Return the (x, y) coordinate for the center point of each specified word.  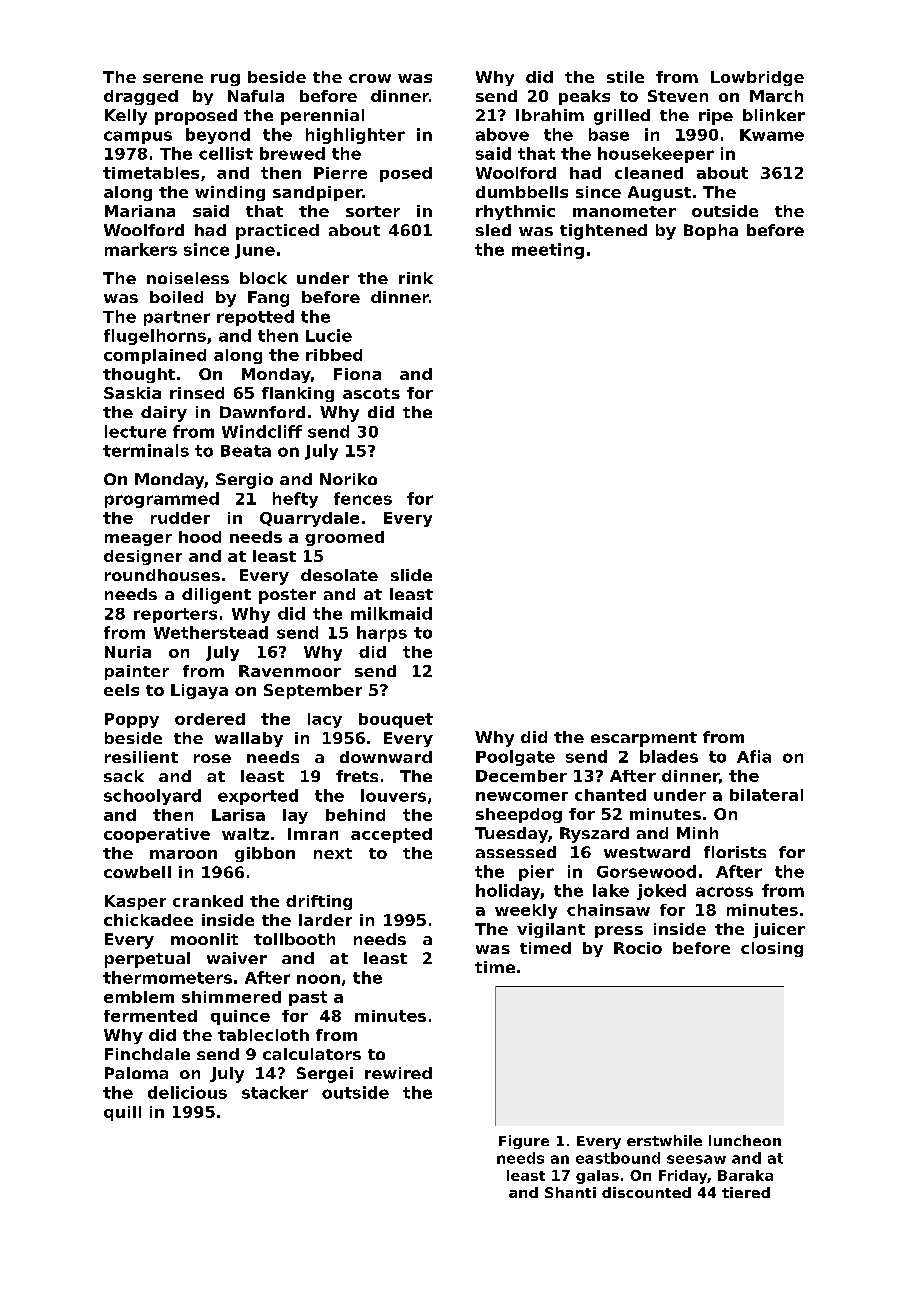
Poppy (132, 720)
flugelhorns (155, 337)
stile (625, 77)
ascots (371, 393)
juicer (779, 930)
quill (122, 1113)
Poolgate (515, 758)
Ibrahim (550, 115)
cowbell (137, 872)
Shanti (570, 1192)
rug (225, 80)
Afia (754, 756)
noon (318, 979)
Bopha (711, 232)
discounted (646, 1192)
